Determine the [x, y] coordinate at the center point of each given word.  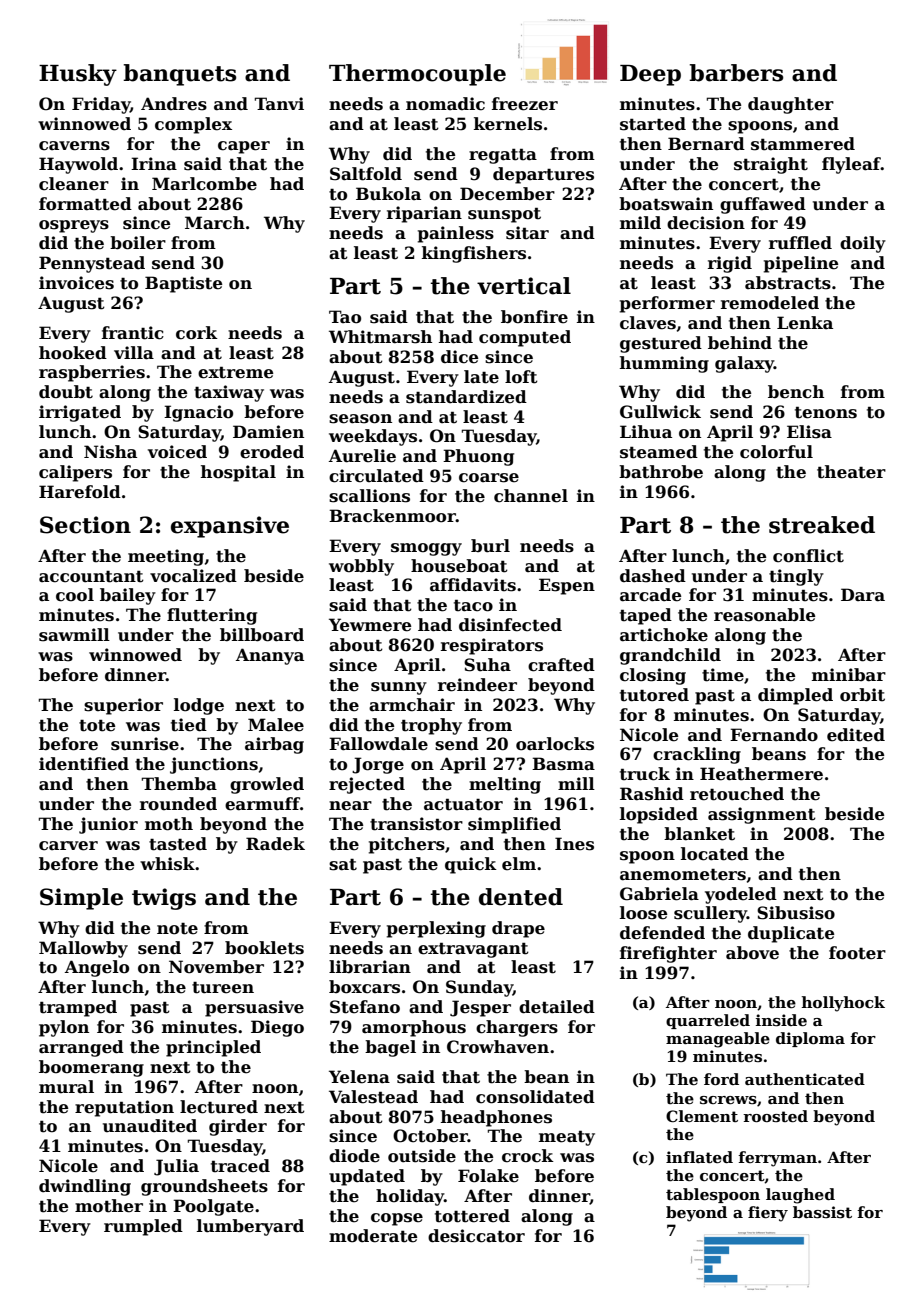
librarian [370, 967]
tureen [223, 988]
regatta [503, 156]
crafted [561, 665]
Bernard [706, 144]
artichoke [664, 635]
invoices [76, 283]
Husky [78, 75]
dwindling [85, 1187]
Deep [650, 75]
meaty [567, 1138]
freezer [525, 104]
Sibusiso [796, 913]
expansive [230, 527]
